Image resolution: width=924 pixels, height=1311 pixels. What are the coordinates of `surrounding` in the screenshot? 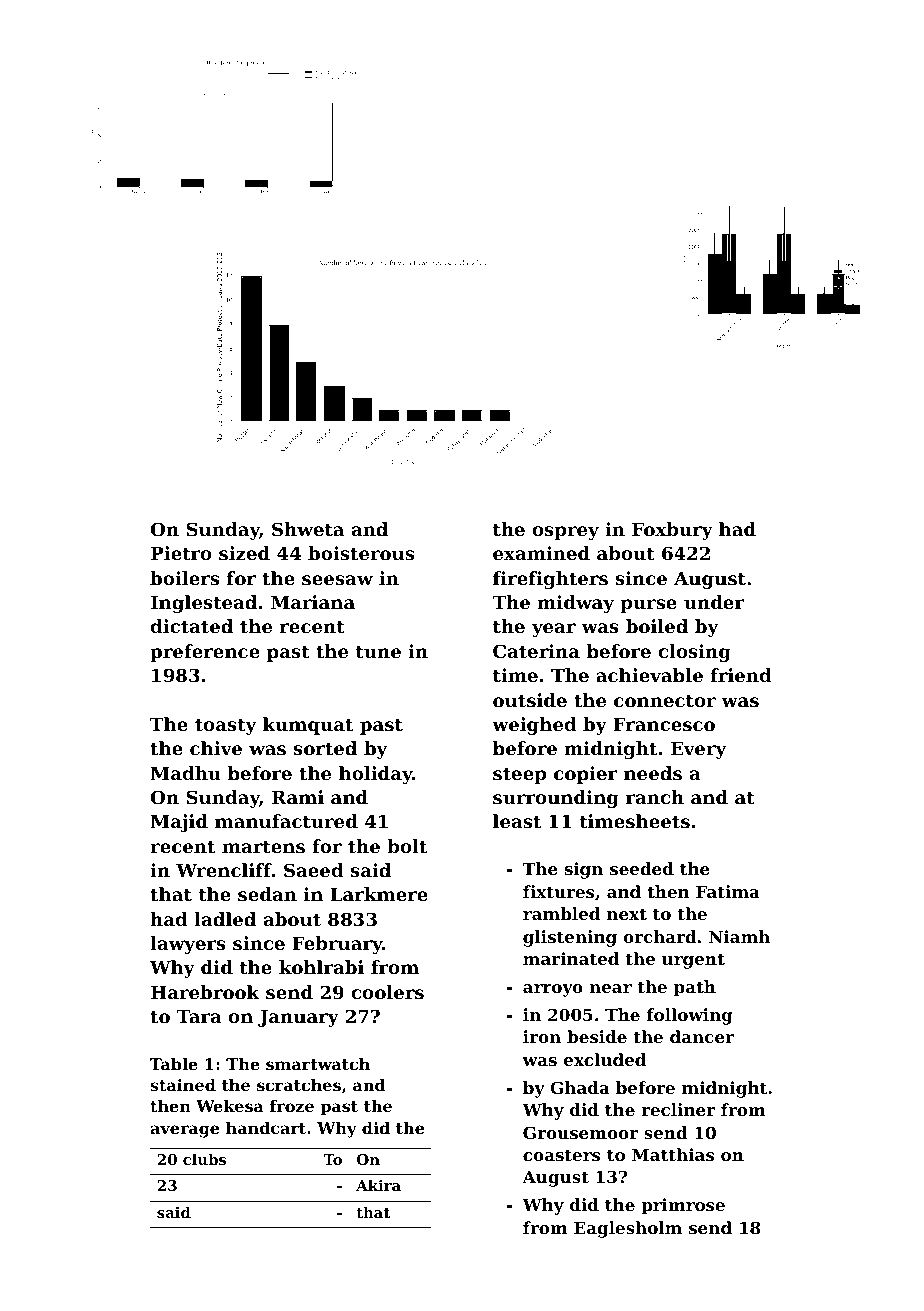 It's located at (556, 799).
